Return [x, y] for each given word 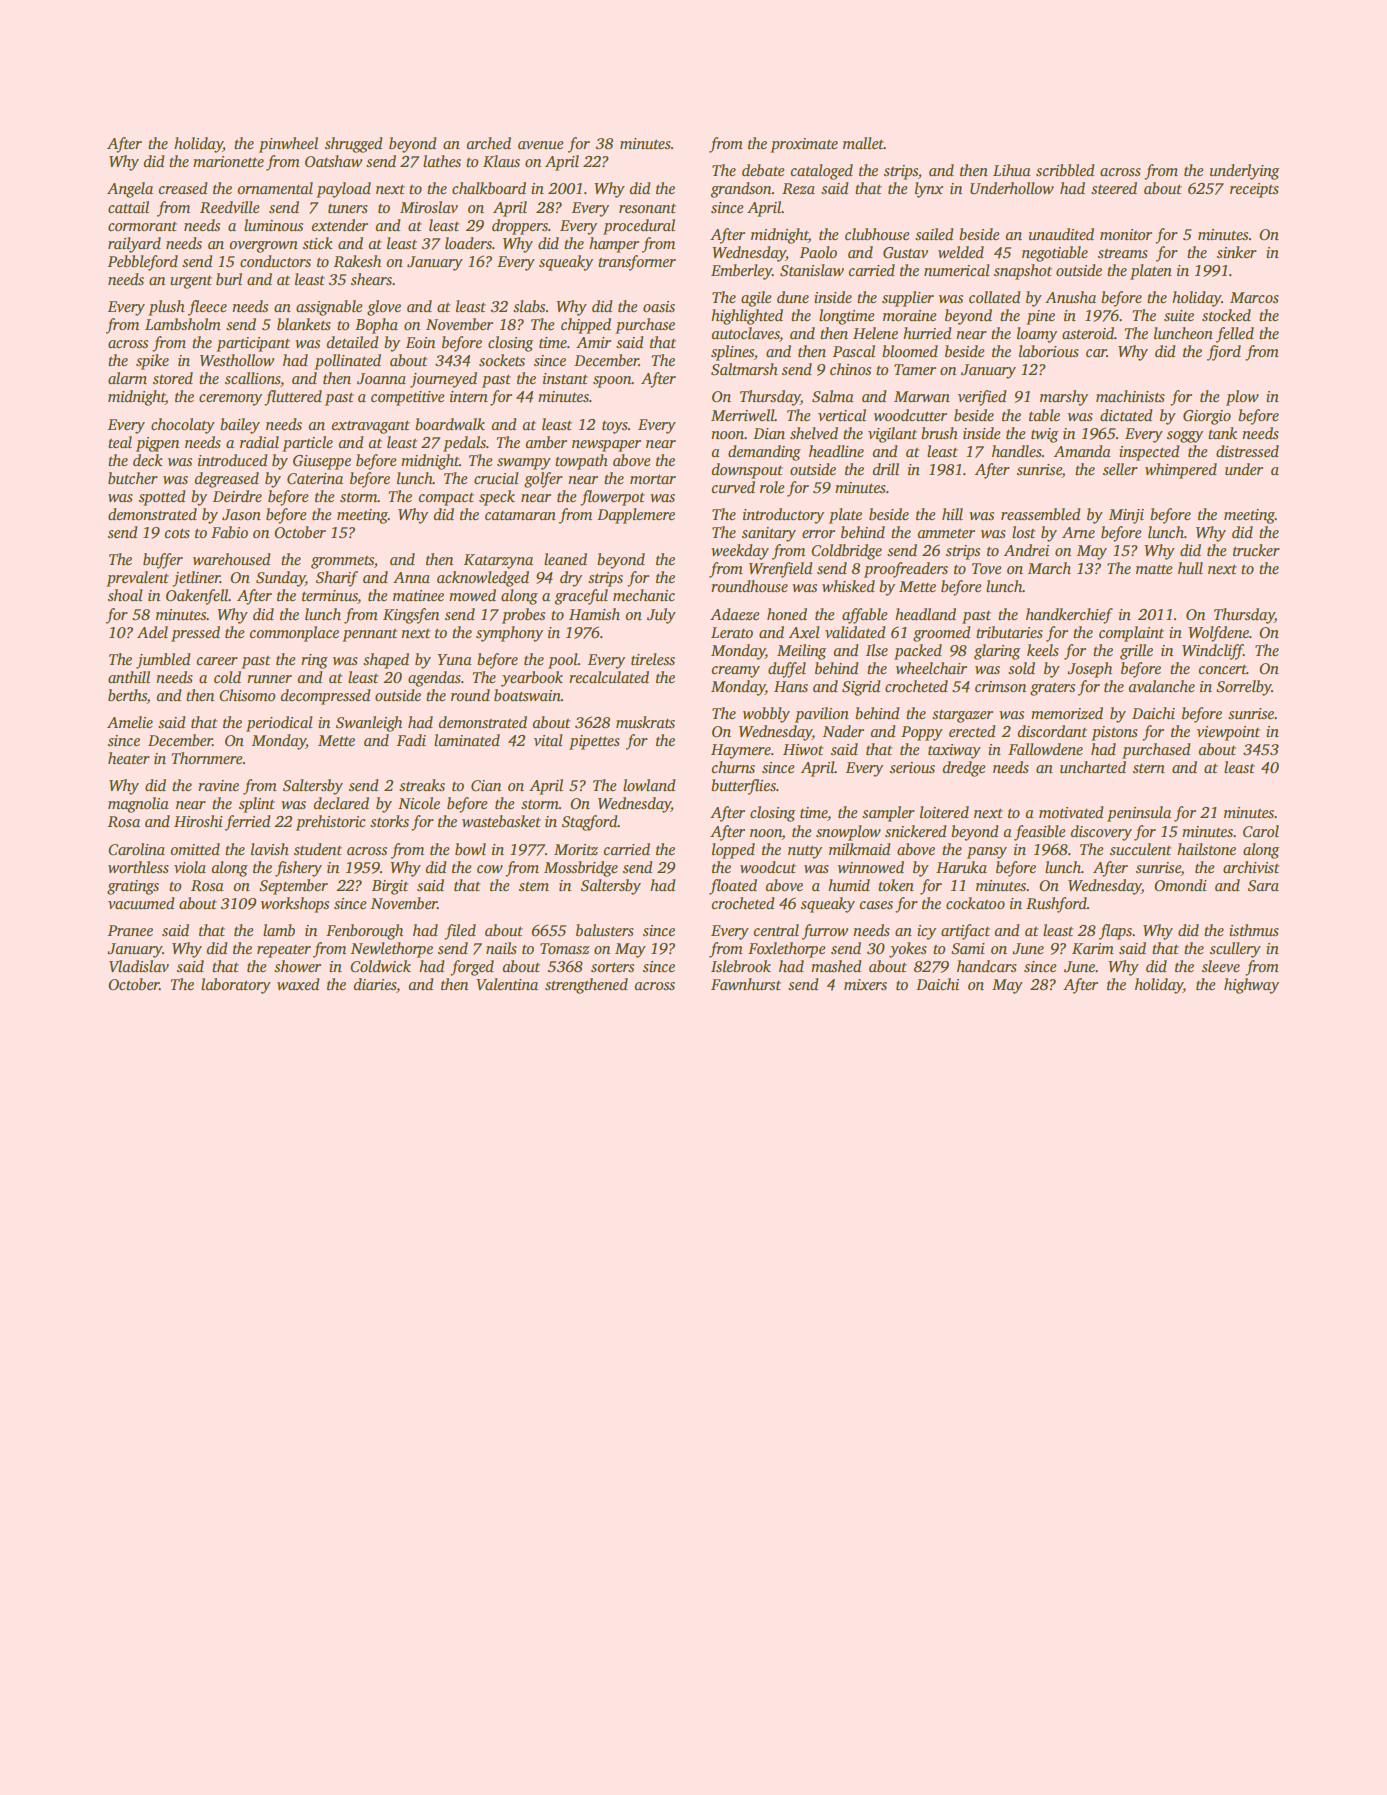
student [318, 849]
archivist [1251, 867]
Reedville [230, 207]
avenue [541, 145]
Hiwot [803, 749]
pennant [369, 635]
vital [548, 740]
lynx [929, 190]
